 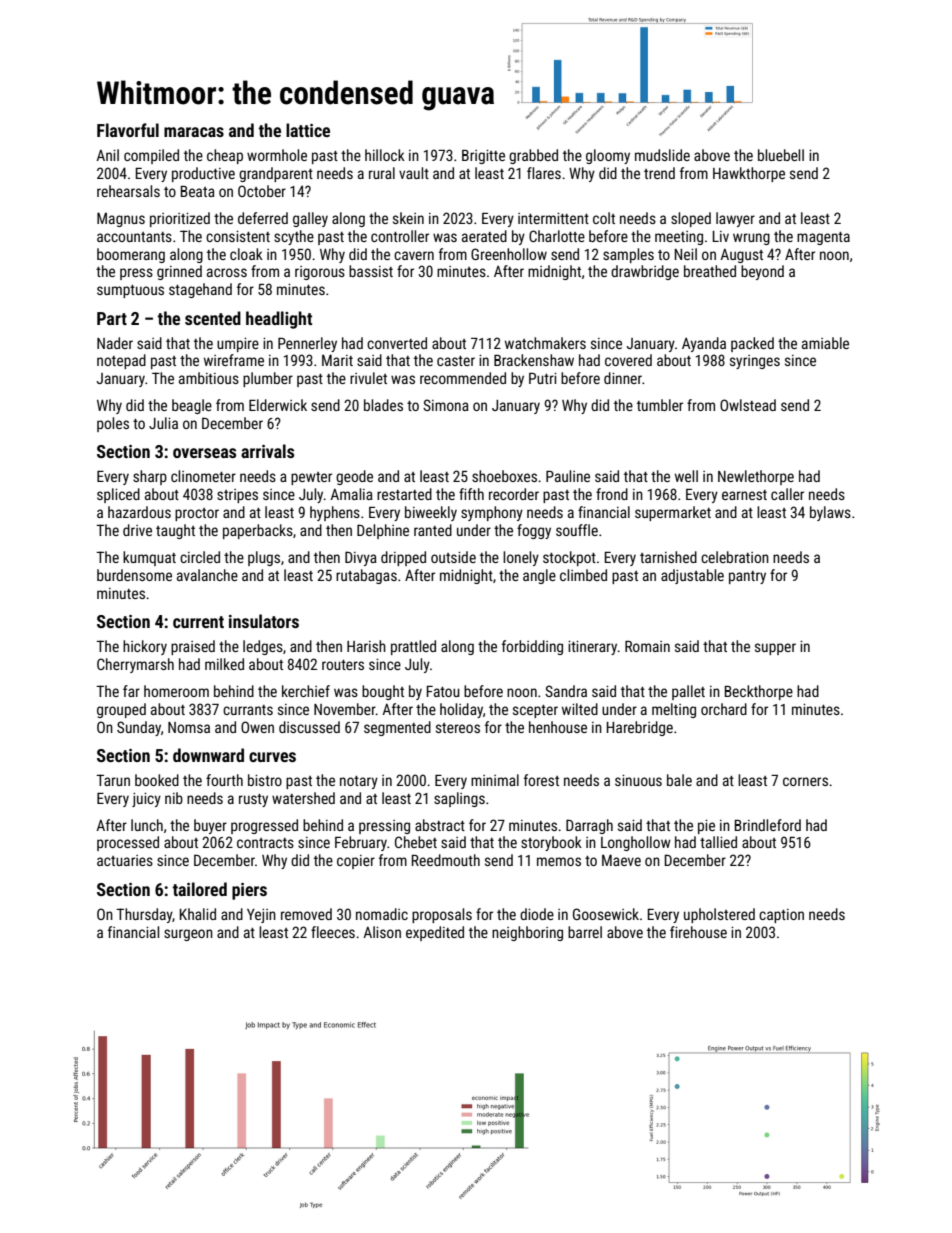 I want to click on paperbacks, so click(x=258, y=531).
